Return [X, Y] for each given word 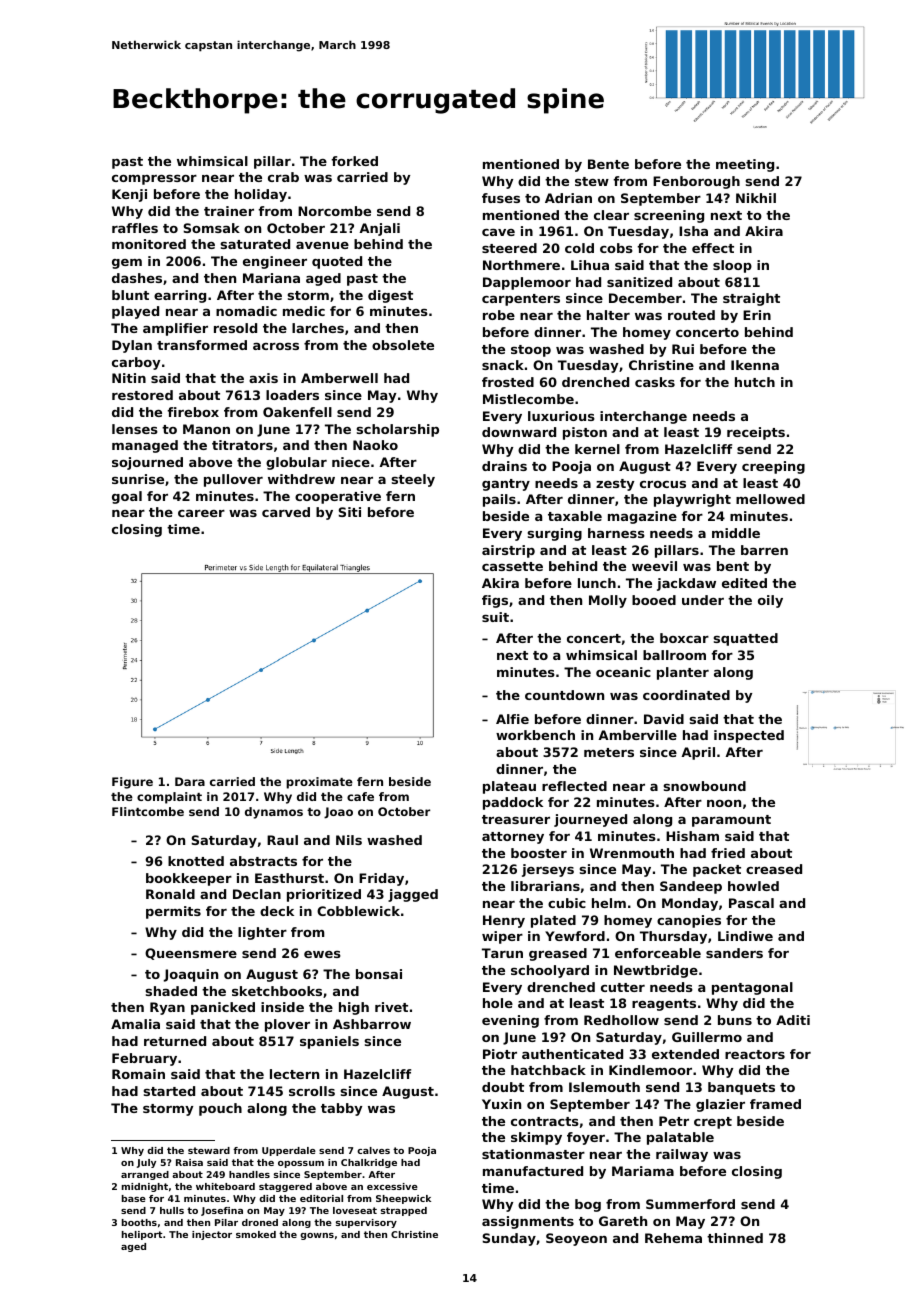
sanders [734, 953]
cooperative [338, 497]
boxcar [684, 638]
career [201, 513]
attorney [513, 838]
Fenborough [696, 182]
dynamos [274, 813]
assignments [528, 1222]
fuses [501, 198]
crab [283, 177]
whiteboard [225, 1186]
